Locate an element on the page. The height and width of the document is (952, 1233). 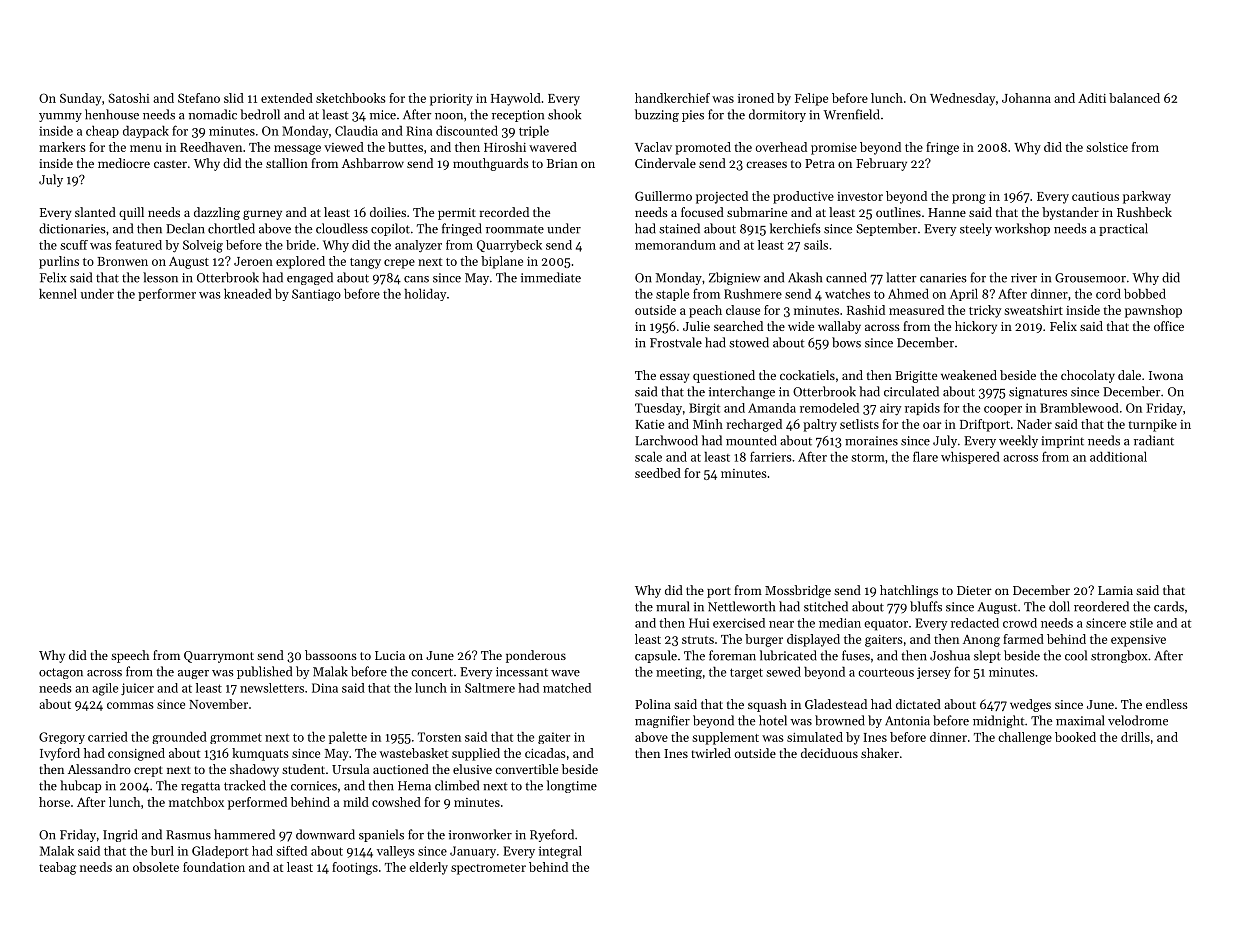
measured is located at coordinates (916, 310).
